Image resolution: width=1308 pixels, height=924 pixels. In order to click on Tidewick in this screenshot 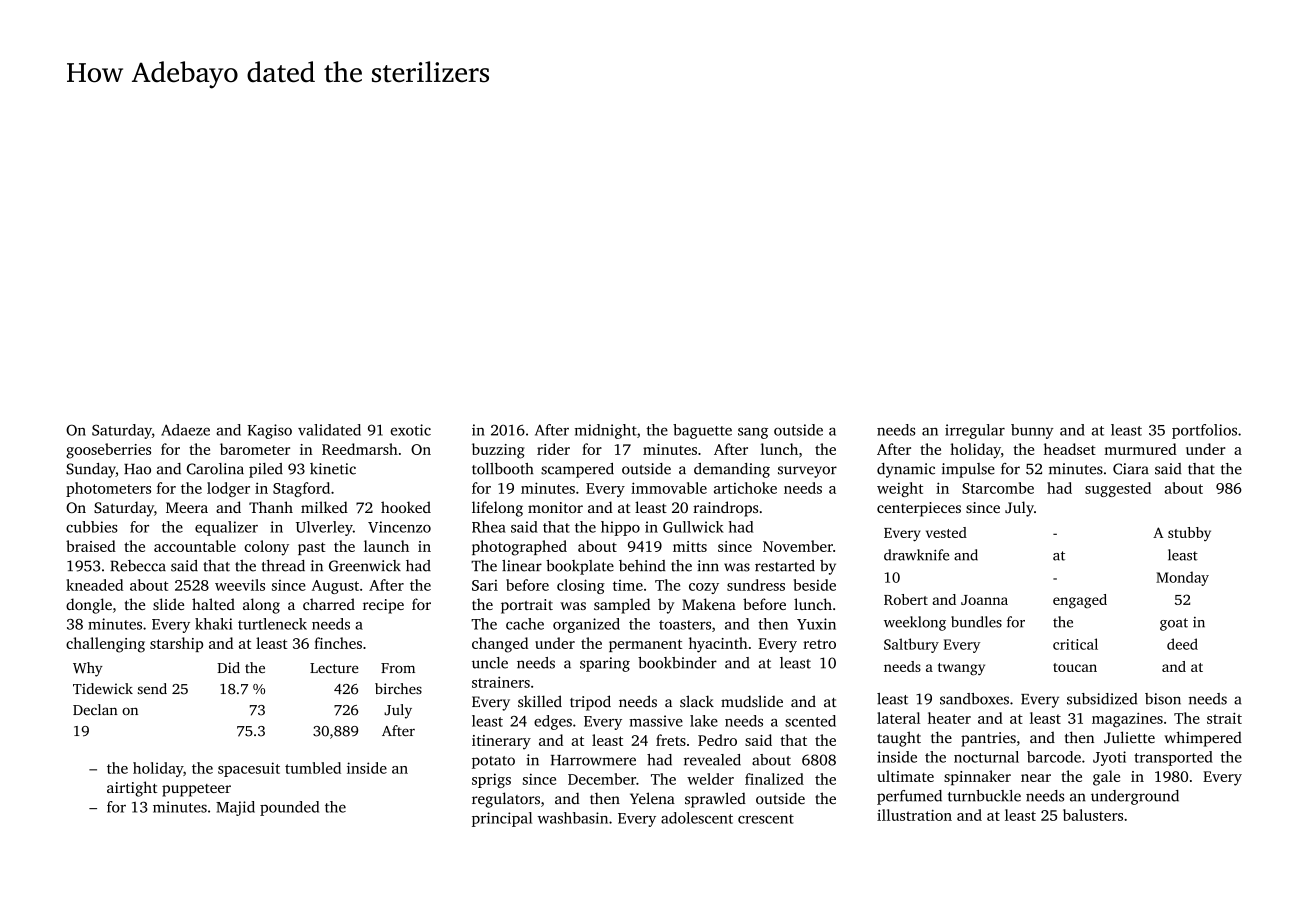, I will do `click(103, 688)`.
